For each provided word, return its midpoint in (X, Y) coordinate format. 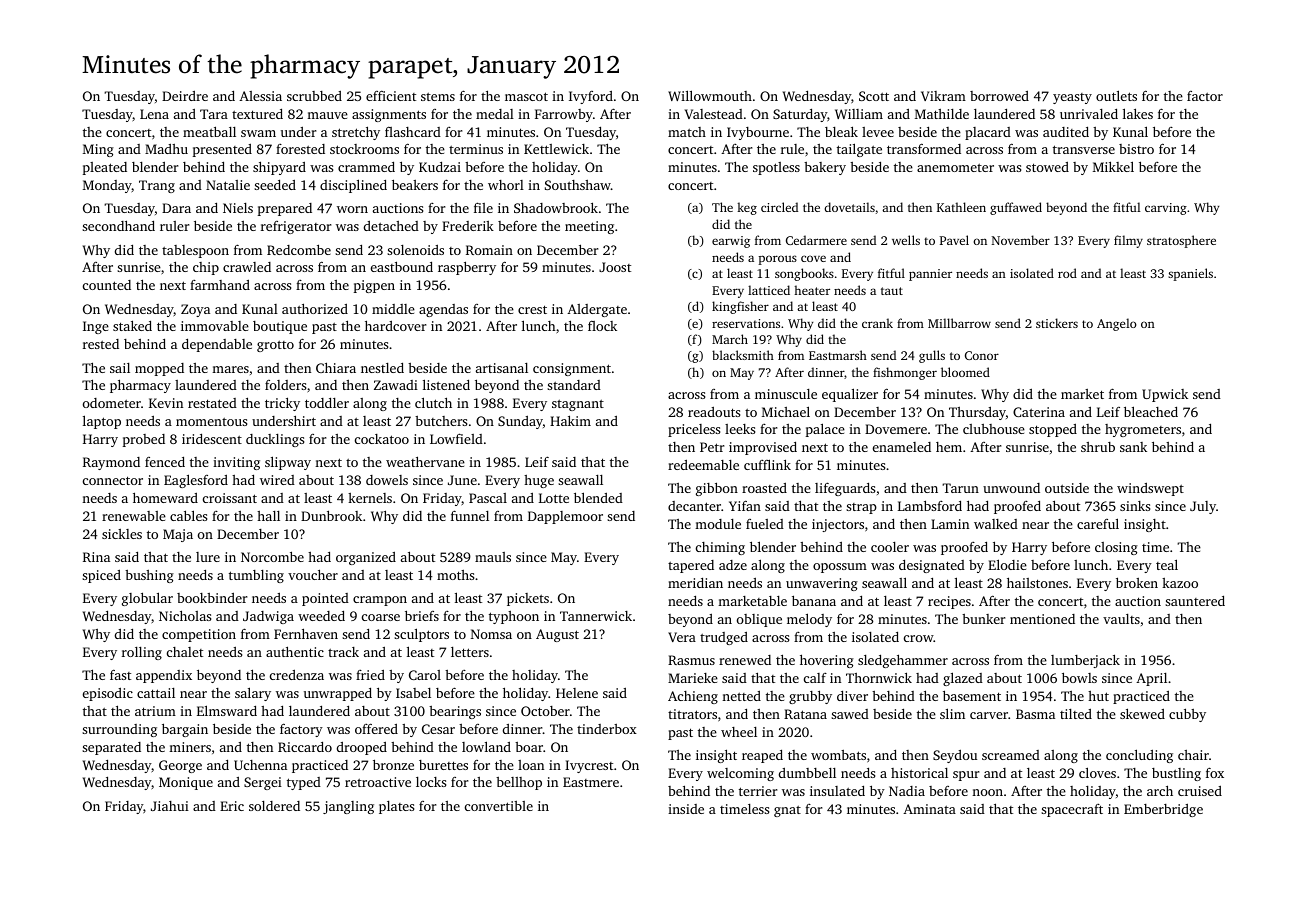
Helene (577, 693)
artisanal (502, 368)
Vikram (943, 96)
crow (919, 638)
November (1021, 240)
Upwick (1165, 395)
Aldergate (597, 310)
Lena (154, 114)
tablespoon (195, 251)
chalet (185, 652)
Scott (874, 96)
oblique (759, 620)
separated (111, 748)
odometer (112, 403)
